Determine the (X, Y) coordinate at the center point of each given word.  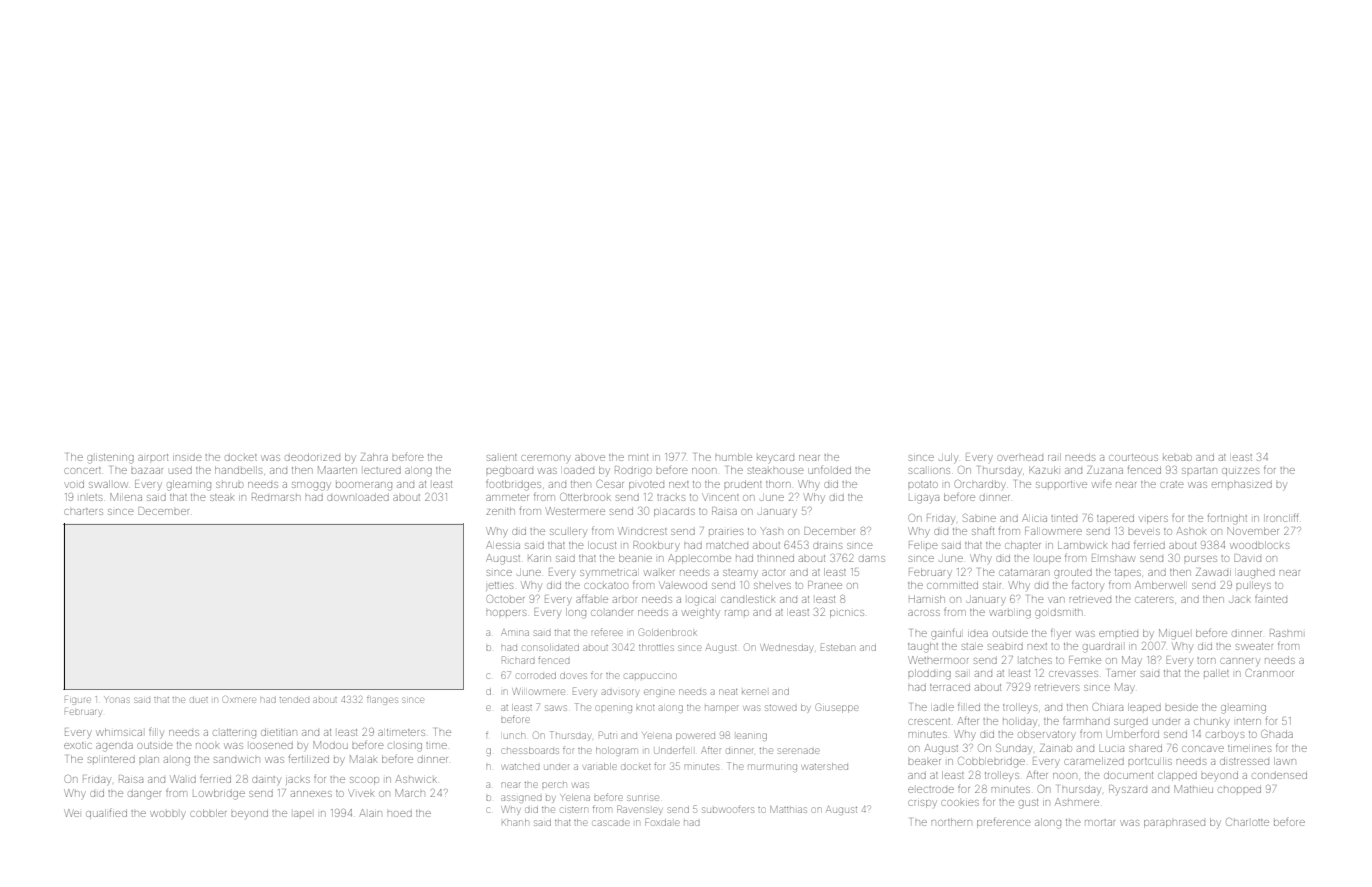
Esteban (837, 647)
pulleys (1253, 586)
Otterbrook (585, 497)
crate (1172, 484)
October (505, 599)
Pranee (825, 585)
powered (695, 737)
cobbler (208, 813)
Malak (363, 759)
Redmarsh (276, 497)
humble (734, 457)
